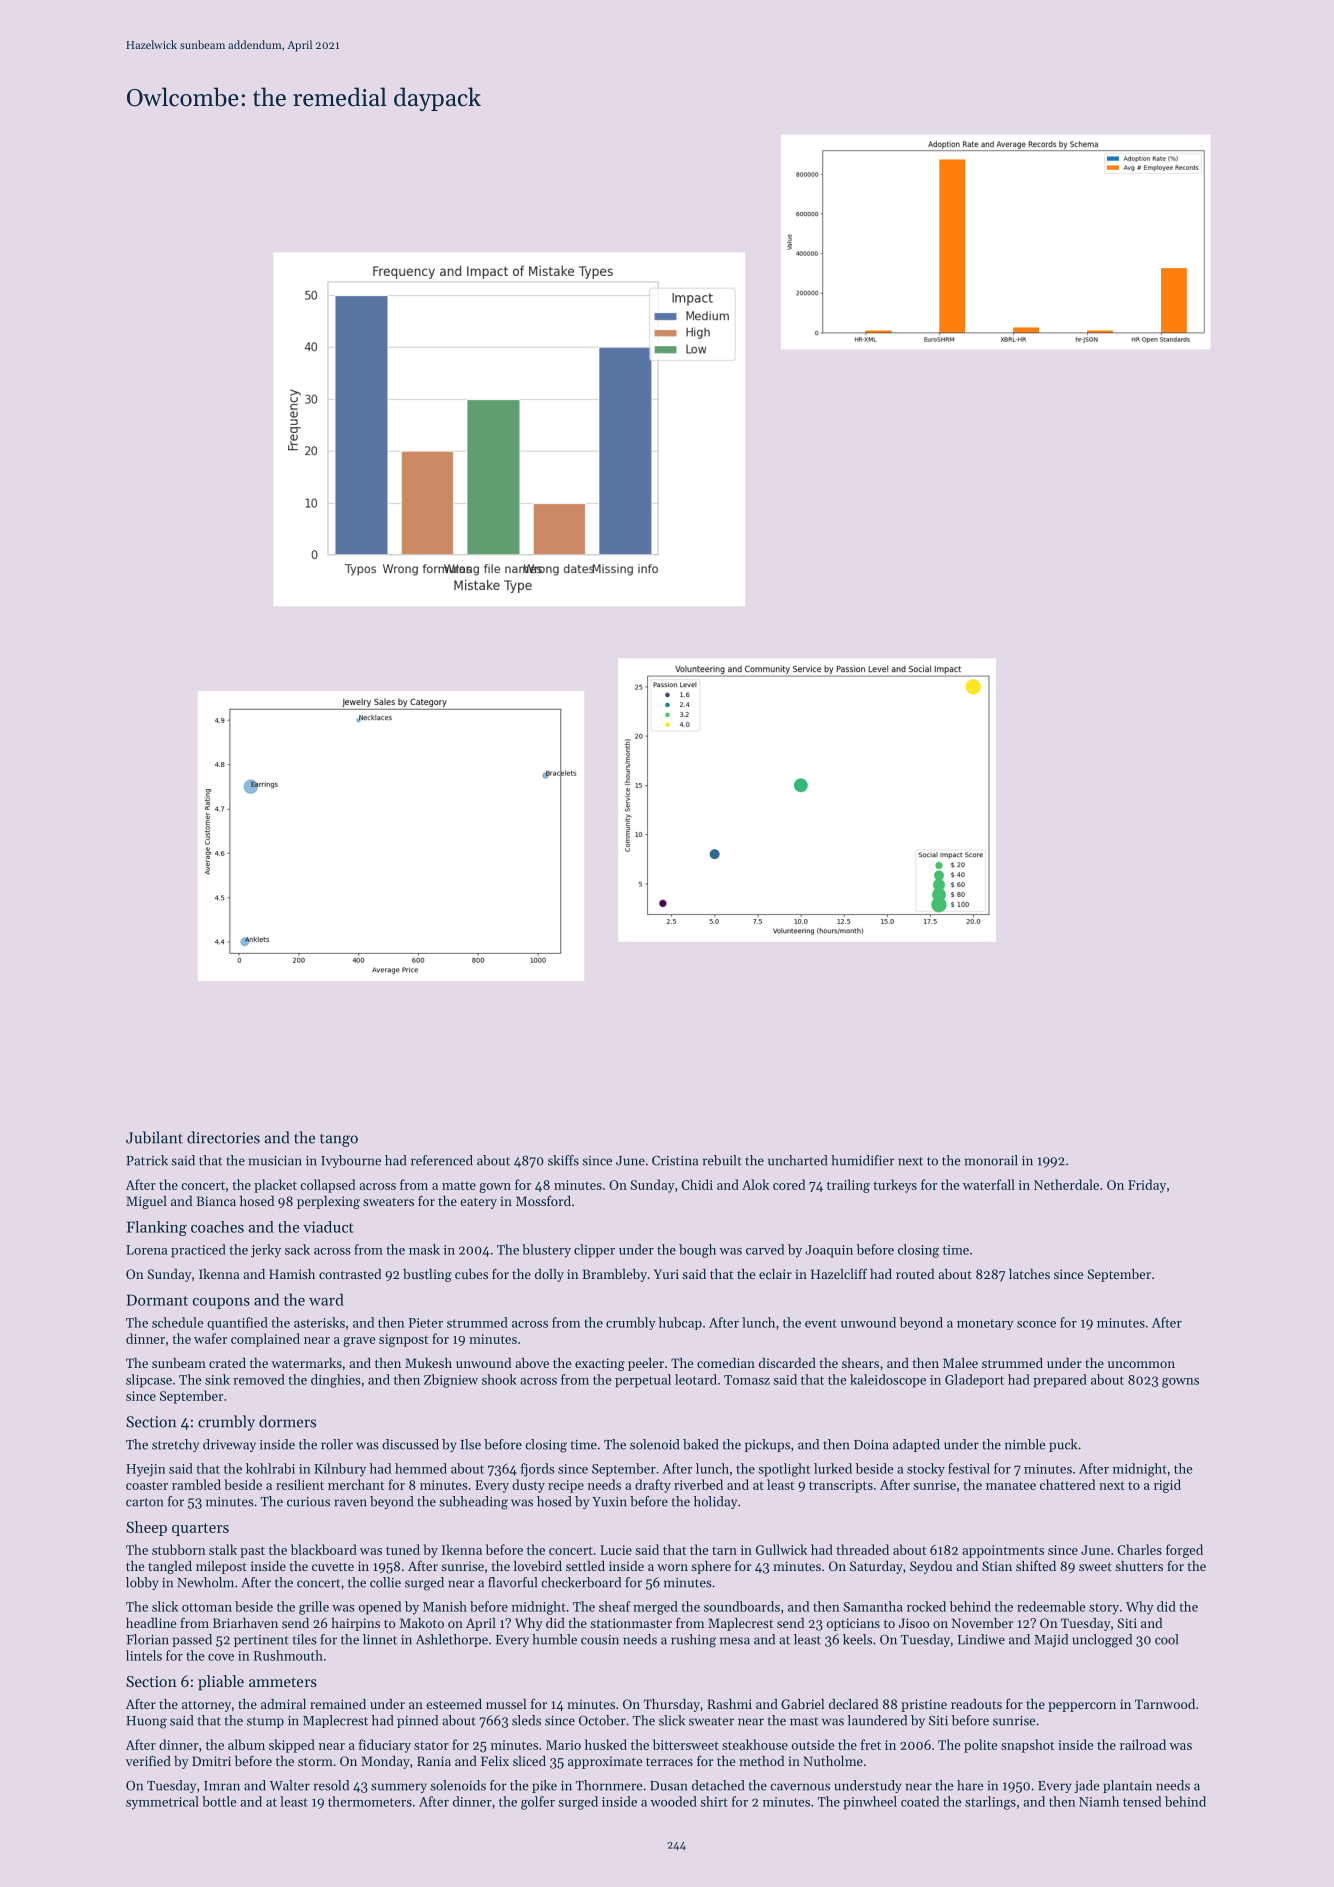  Describe the element at coordinates (991, 1160) in the document. I see `monorail` at that location.
